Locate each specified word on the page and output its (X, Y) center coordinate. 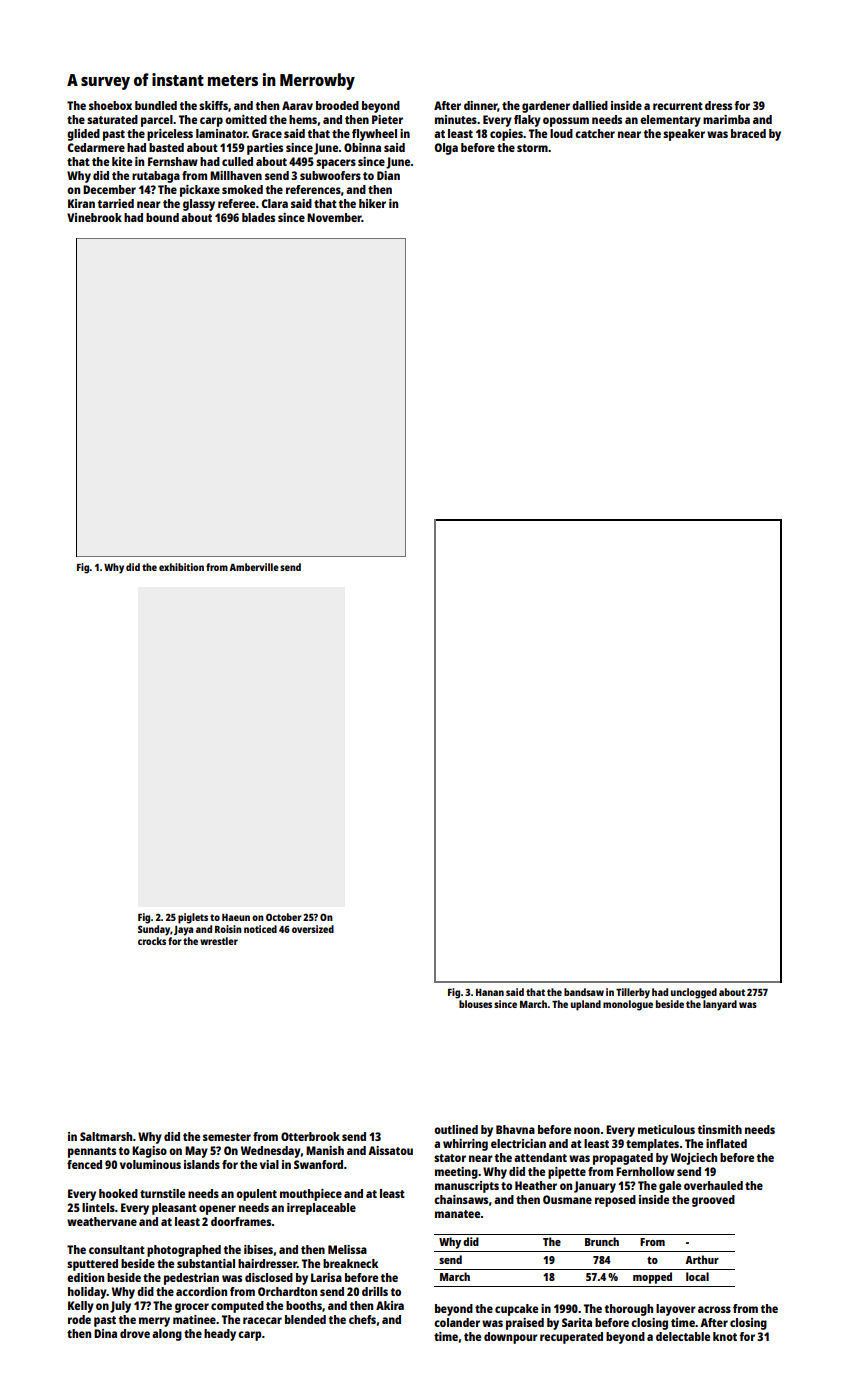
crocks (152, 941)
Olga (446, 149)
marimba (726, 119)
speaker (684, 135)
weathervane (102, 1221)
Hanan (490, 992)
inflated (726, 1143)
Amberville (254, 567)
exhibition (181, 567)
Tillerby (633, 993)
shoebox (110, 105)
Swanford (318, 1164)
